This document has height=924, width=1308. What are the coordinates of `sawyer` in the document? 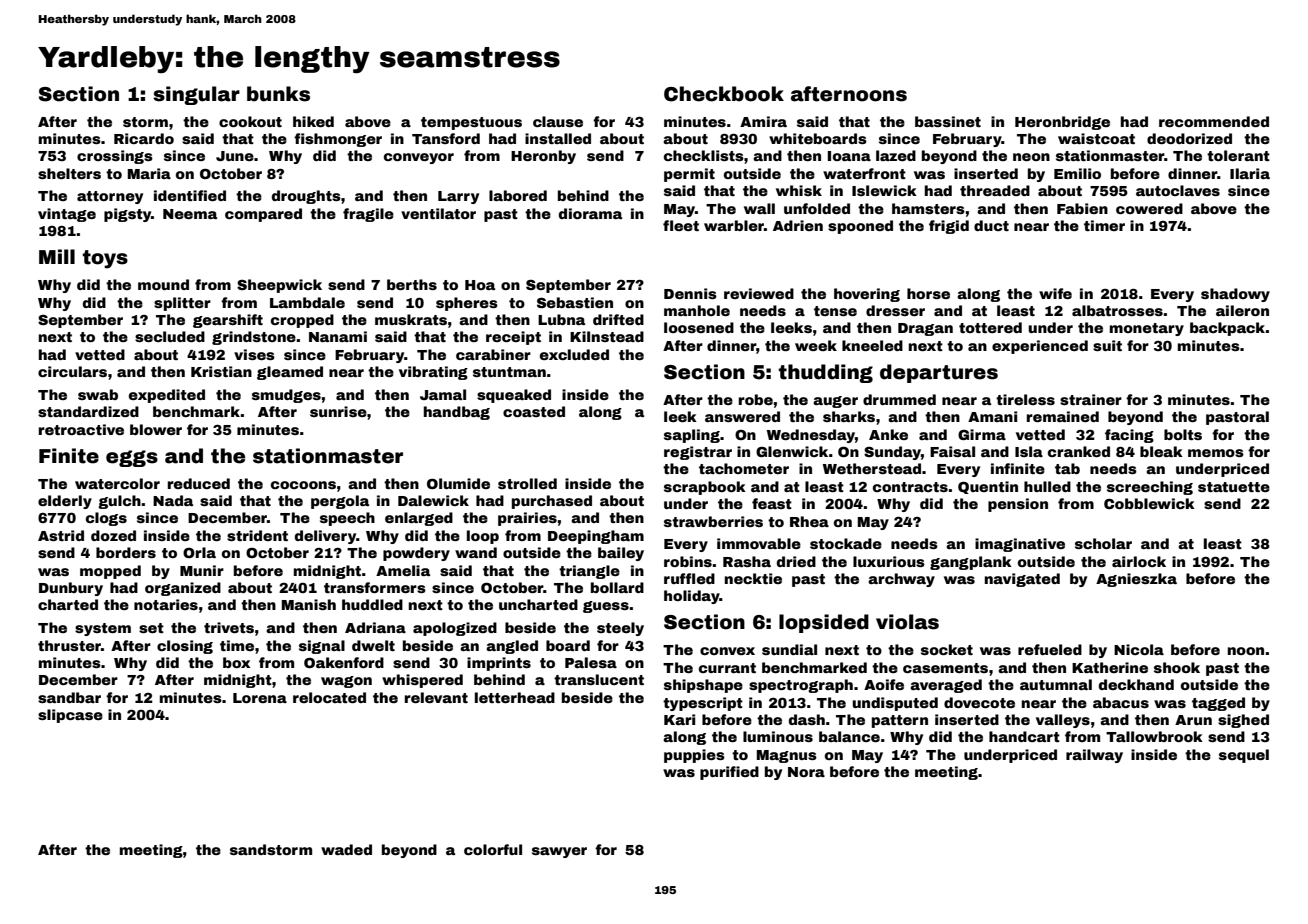 It's located at (559, 852).
